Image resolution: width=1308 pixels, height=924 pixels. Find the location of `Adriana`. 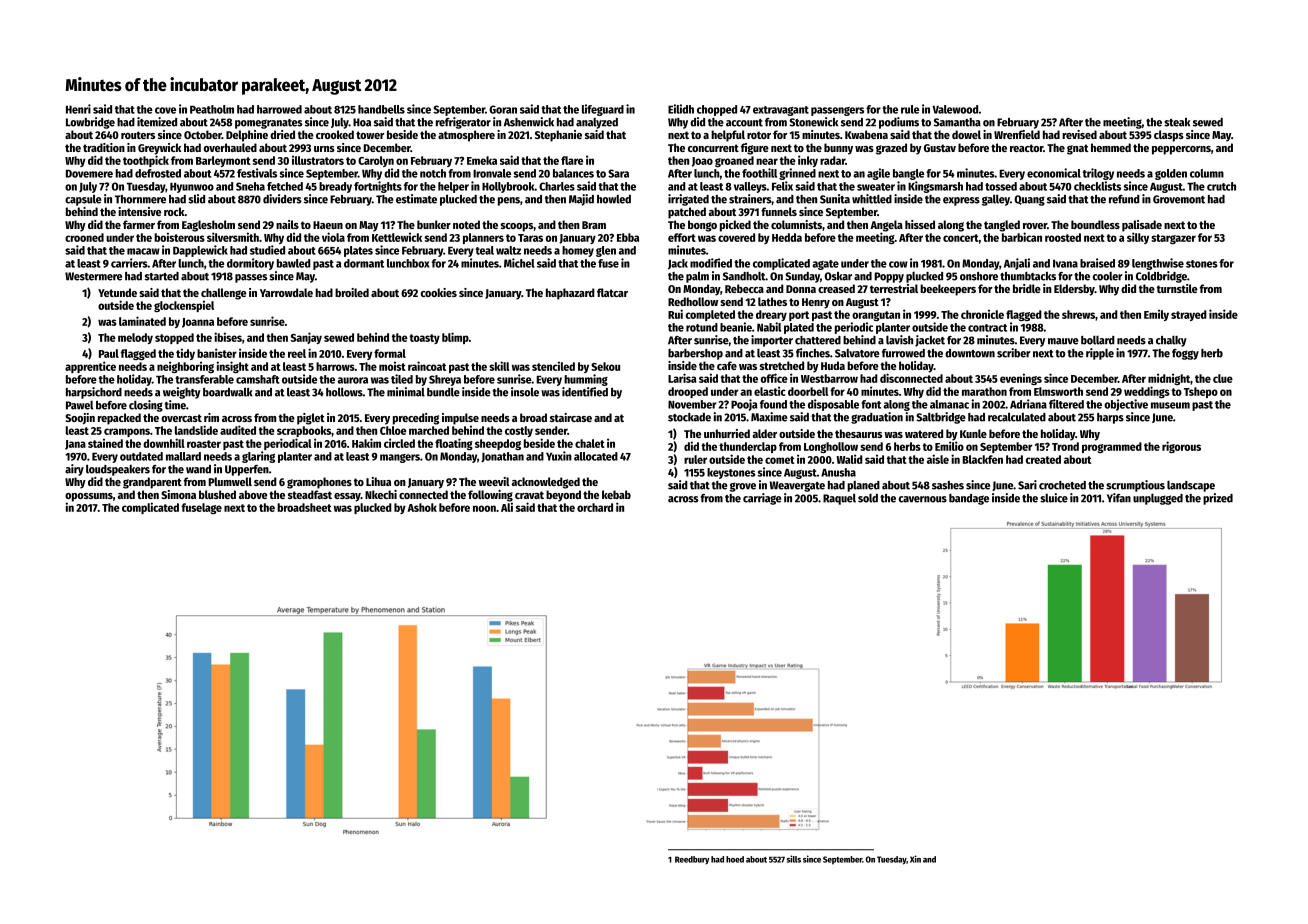

Adriana is located at coordinates (1028, 404).
